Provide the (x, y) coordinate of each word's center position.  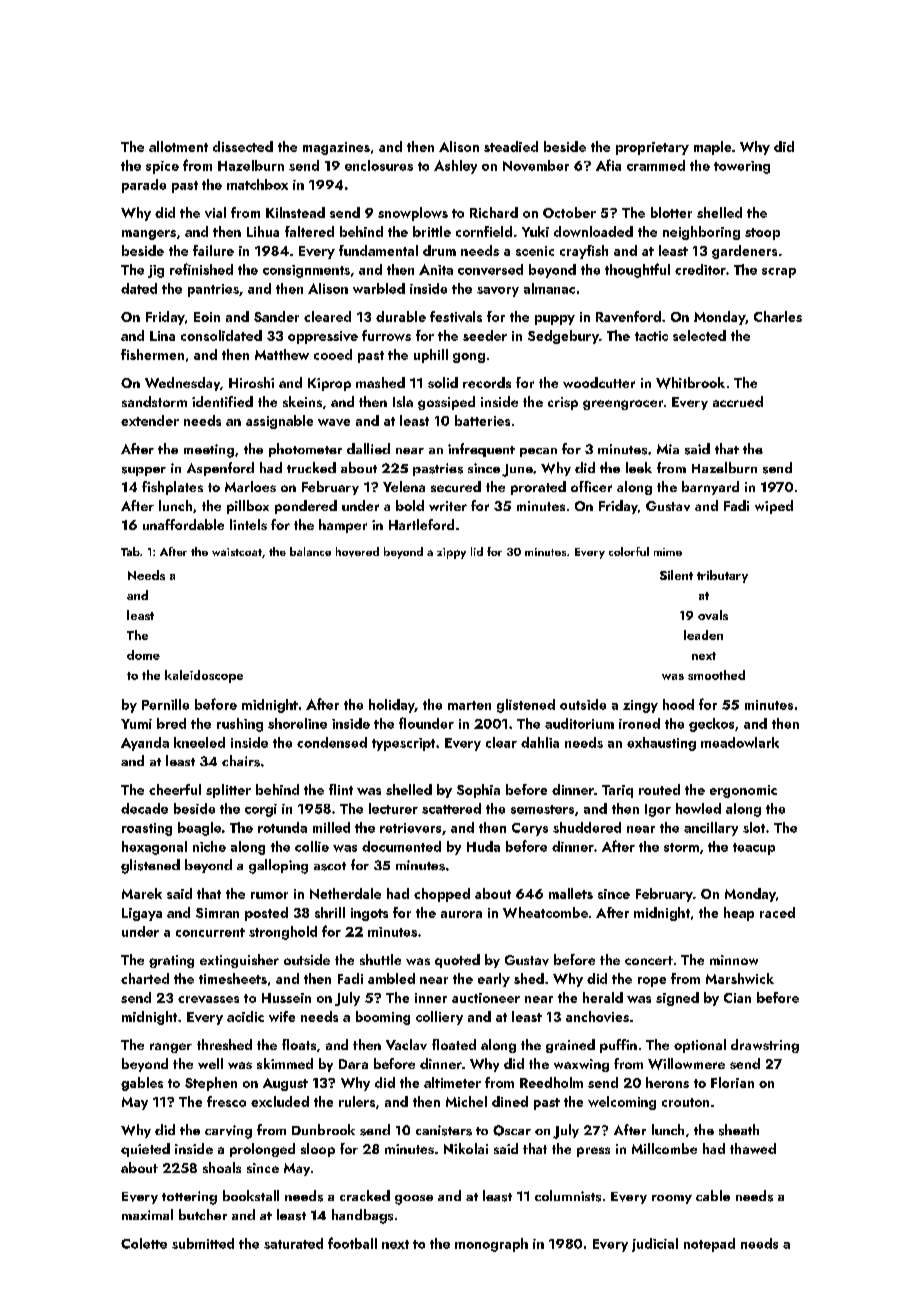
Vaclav (406, 1044)
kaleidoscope (204, 676)
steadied (511, 146)
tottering (189, 1198)
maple (712, 148)
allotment (178, 146)
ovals (713, 615)
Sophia (478, 791)
